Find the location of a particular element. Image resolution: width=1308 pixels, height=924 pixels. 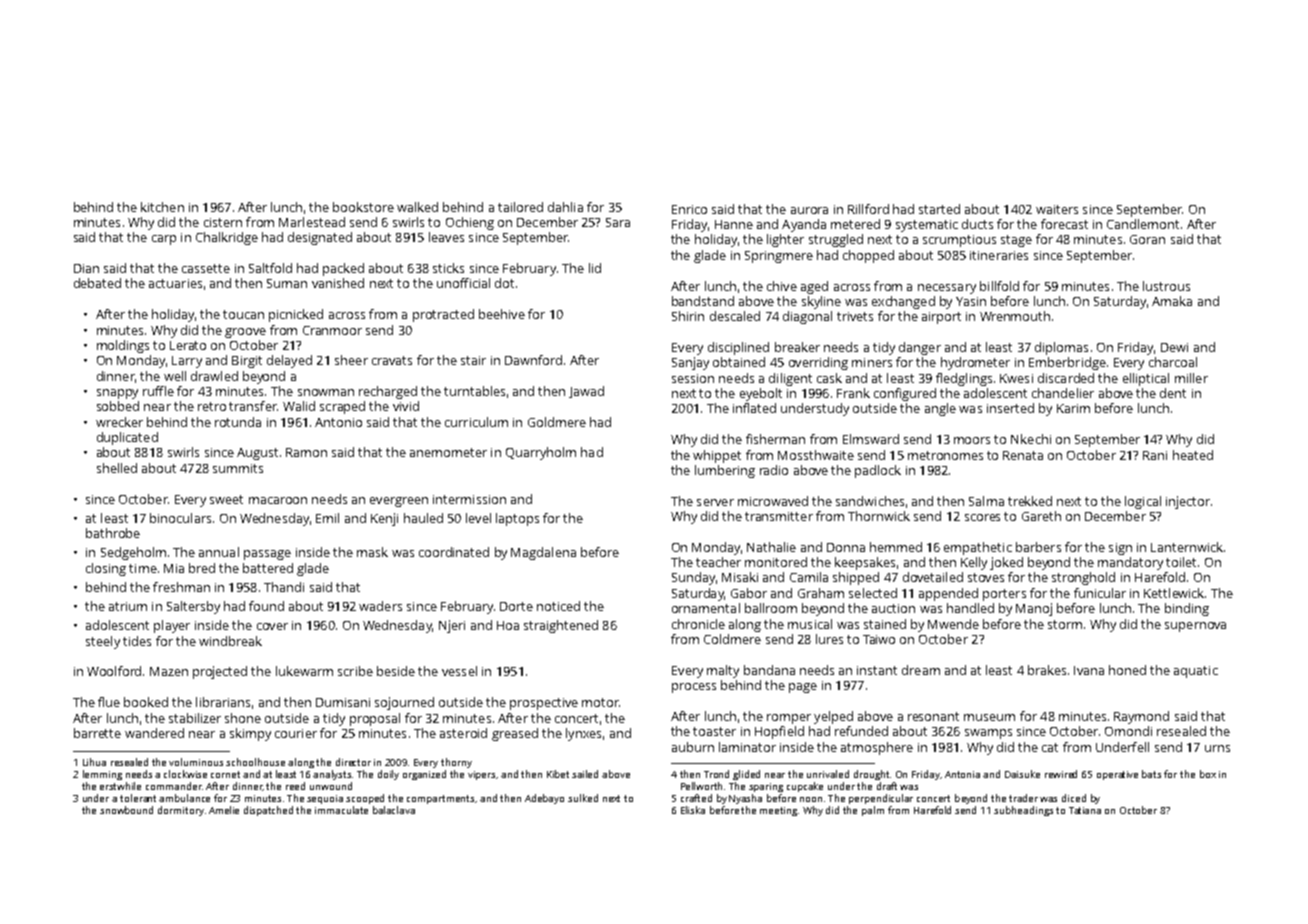

bookstore is located at coordinates (363, 207).
